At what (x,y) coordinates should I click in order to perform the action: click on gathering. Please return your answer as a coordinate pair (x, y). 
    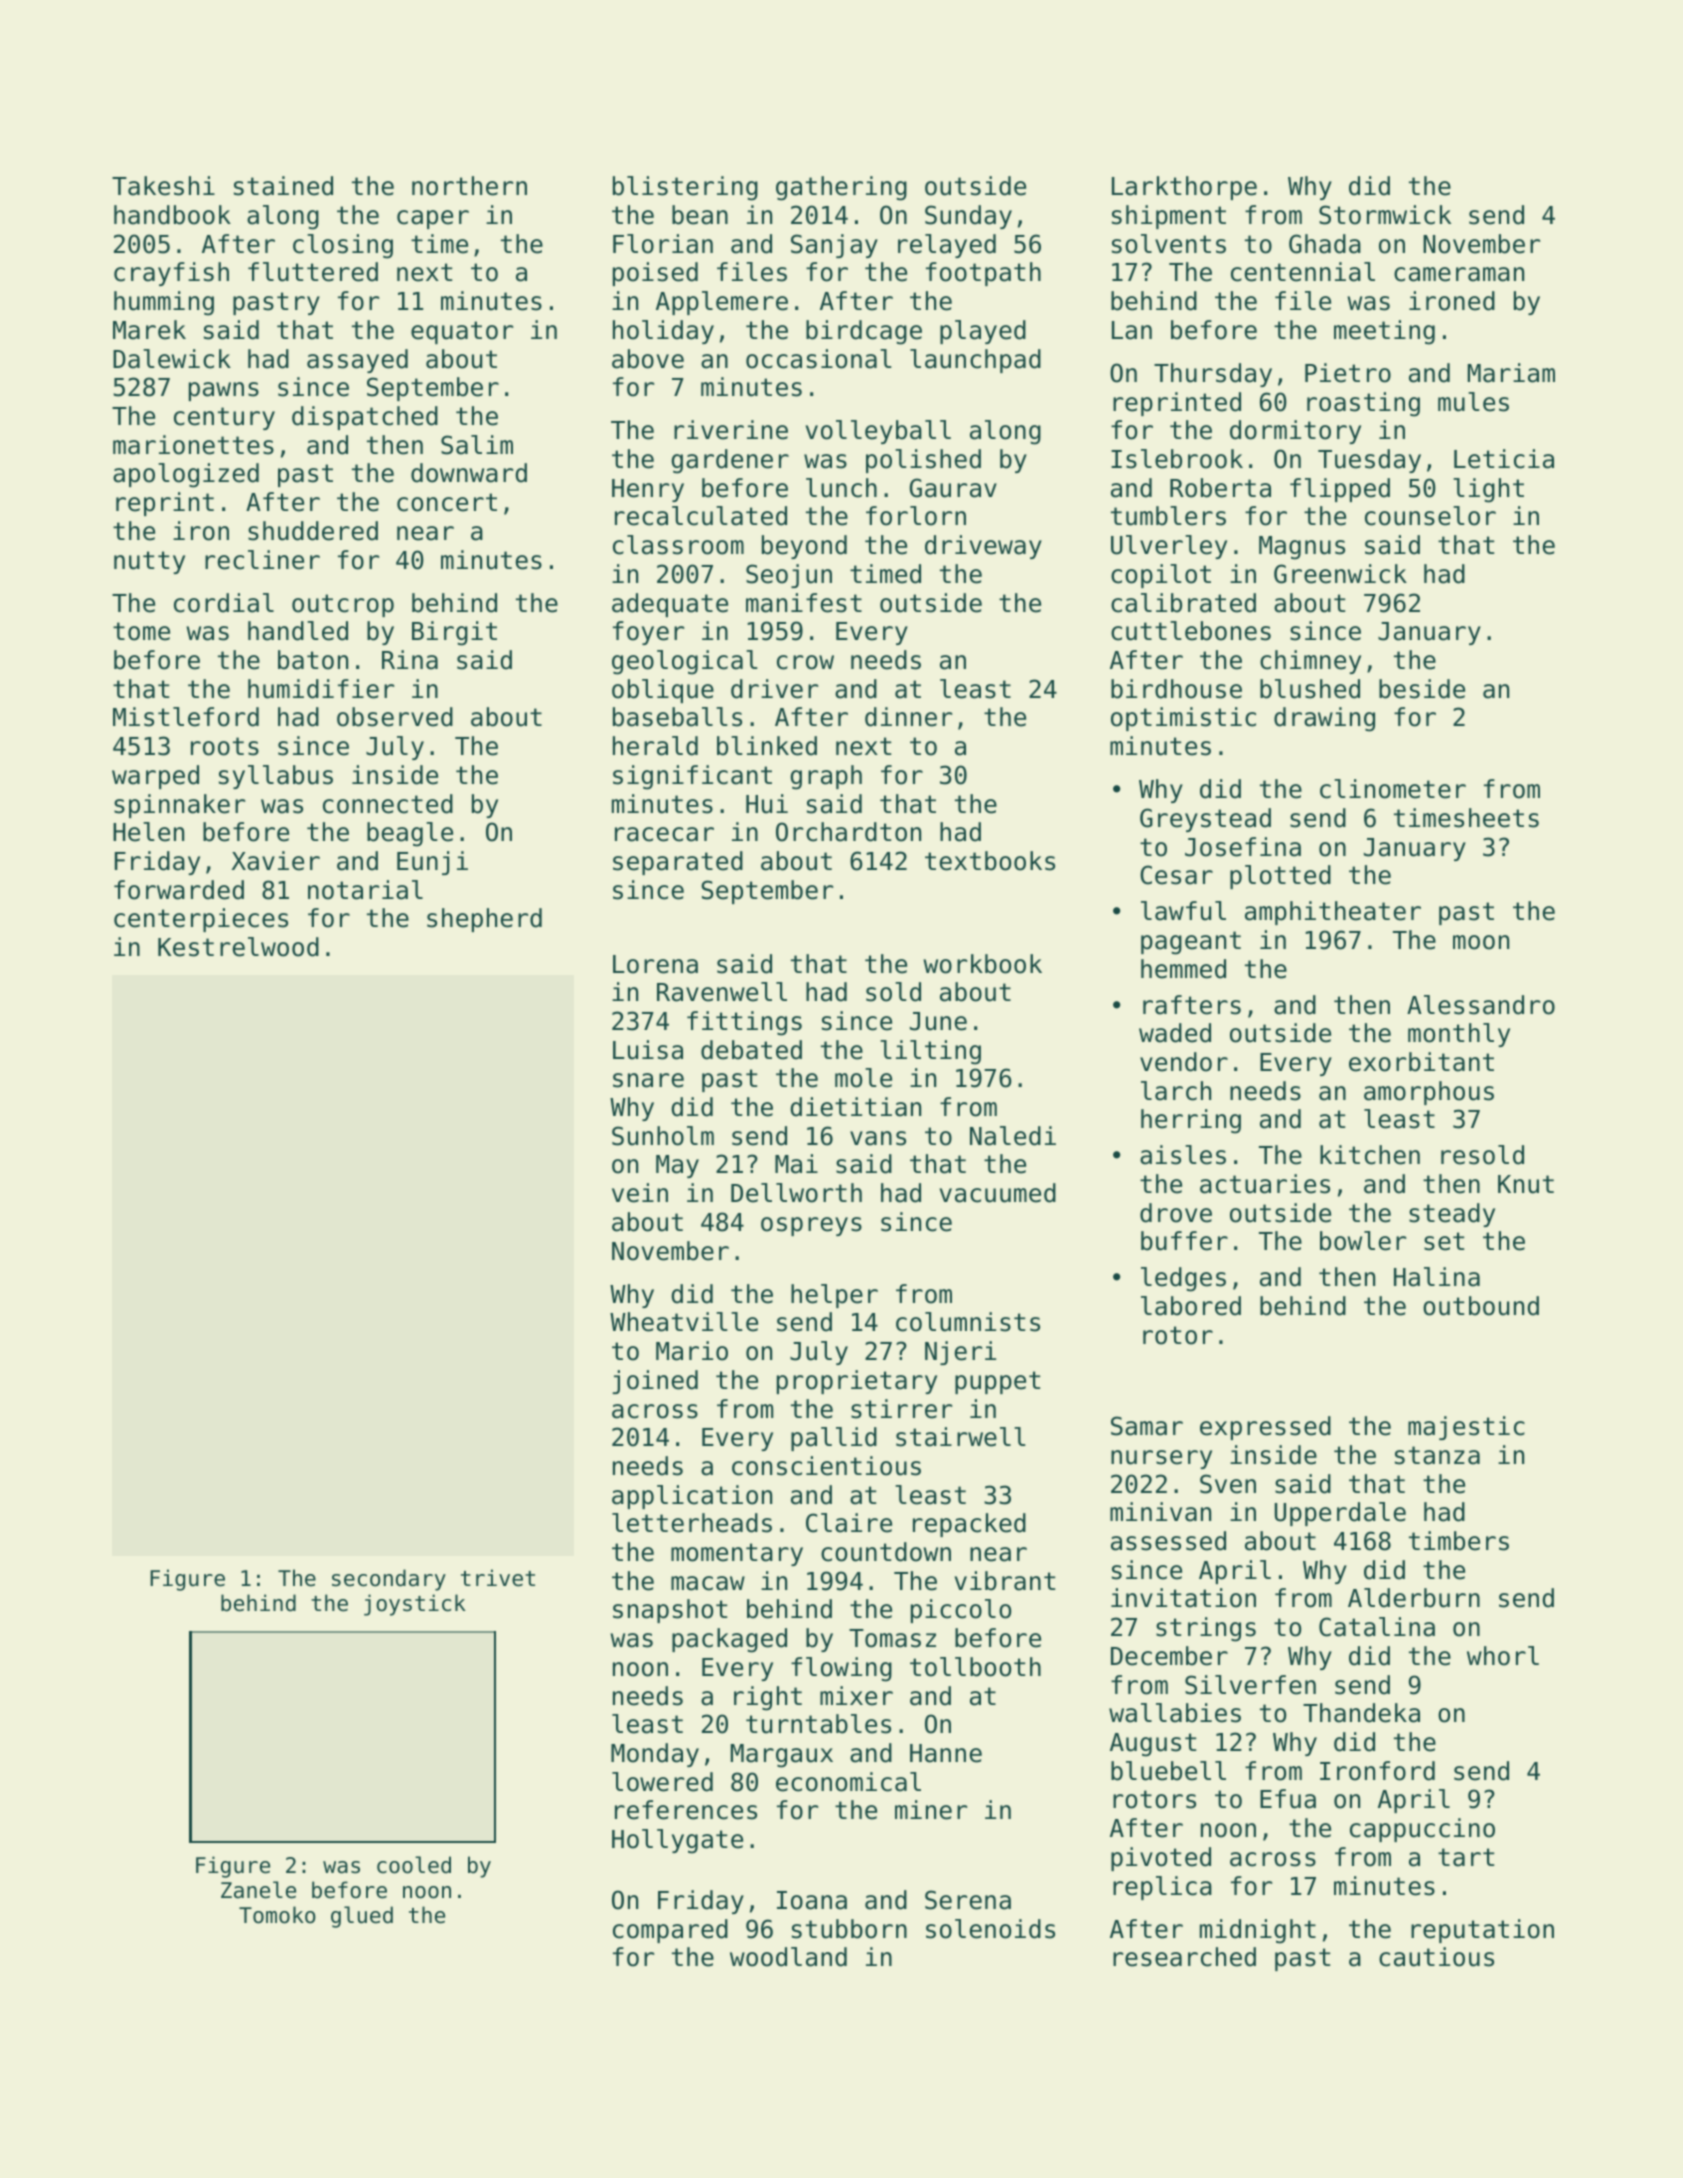
    Looking at the image, I should click on (841, 188).
